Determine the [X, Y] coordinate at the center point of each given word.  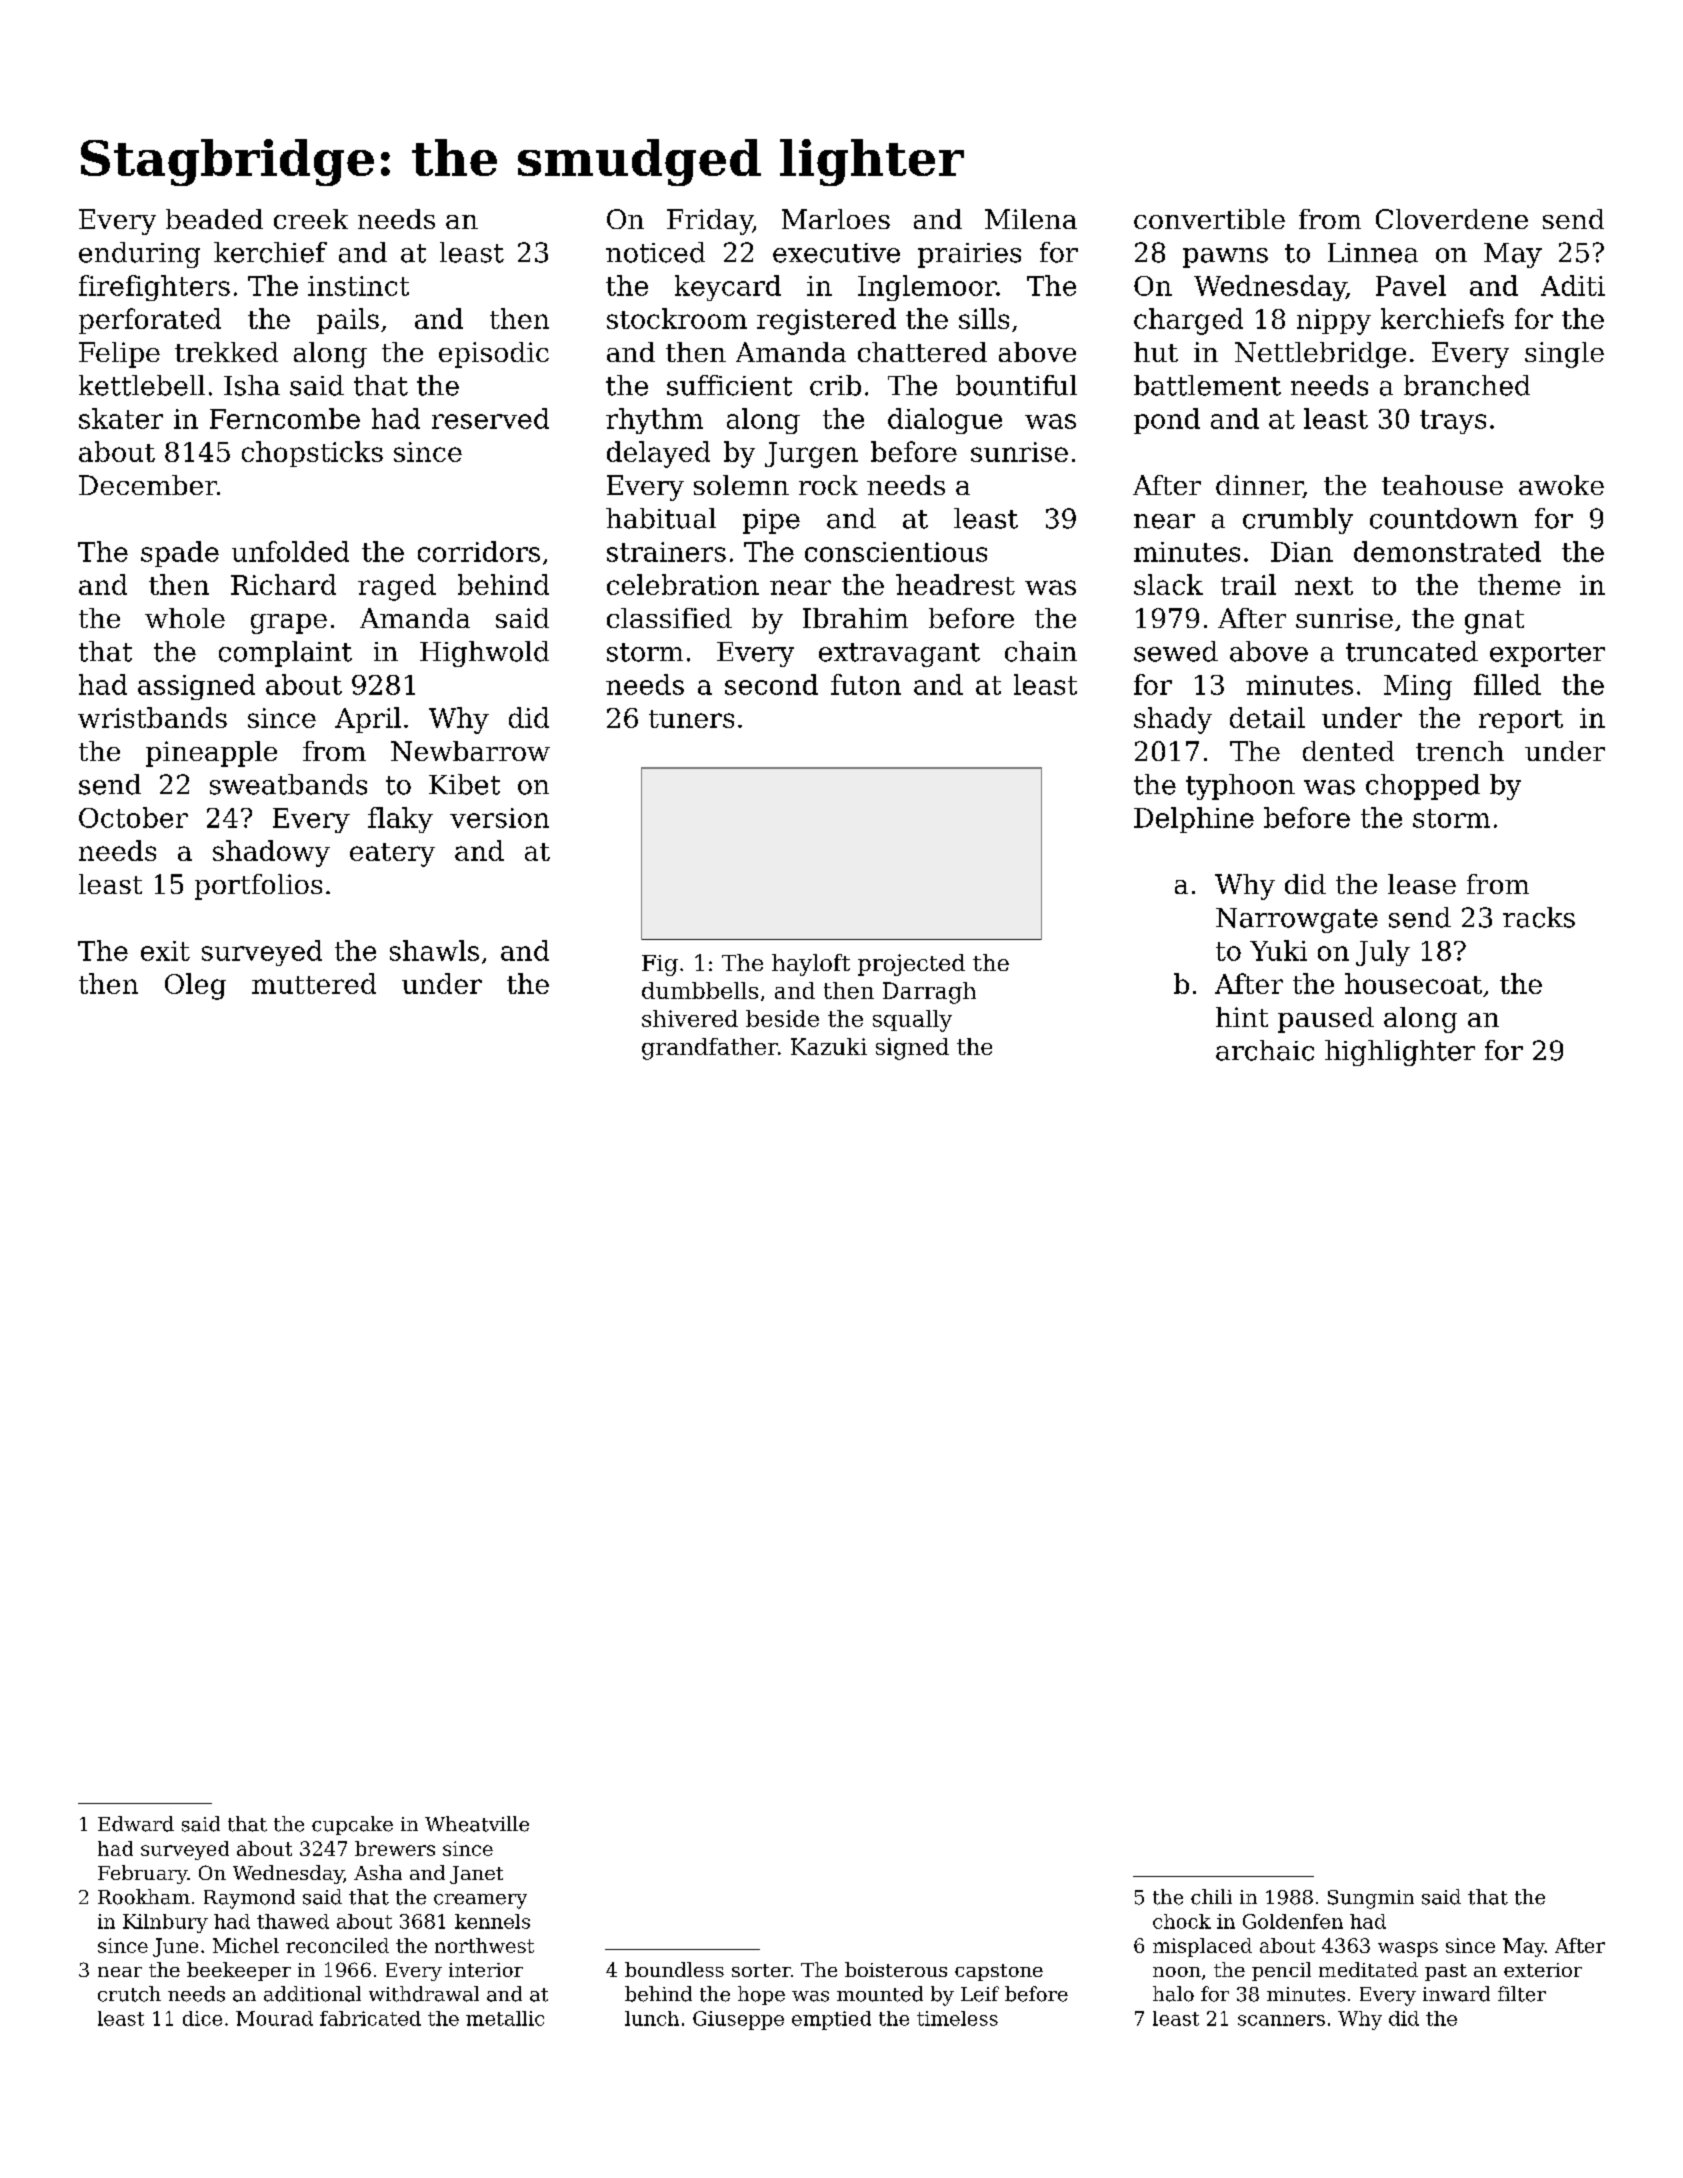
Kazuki [829, 1046]
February [142, 1874]
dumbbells [700, 990]
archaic [1265, 1050]
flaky [400, 820]
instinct [358, 286]
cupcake [352, 1825]
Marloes [836, 219]
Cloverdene [1452, 219]
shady [1173, 720]
